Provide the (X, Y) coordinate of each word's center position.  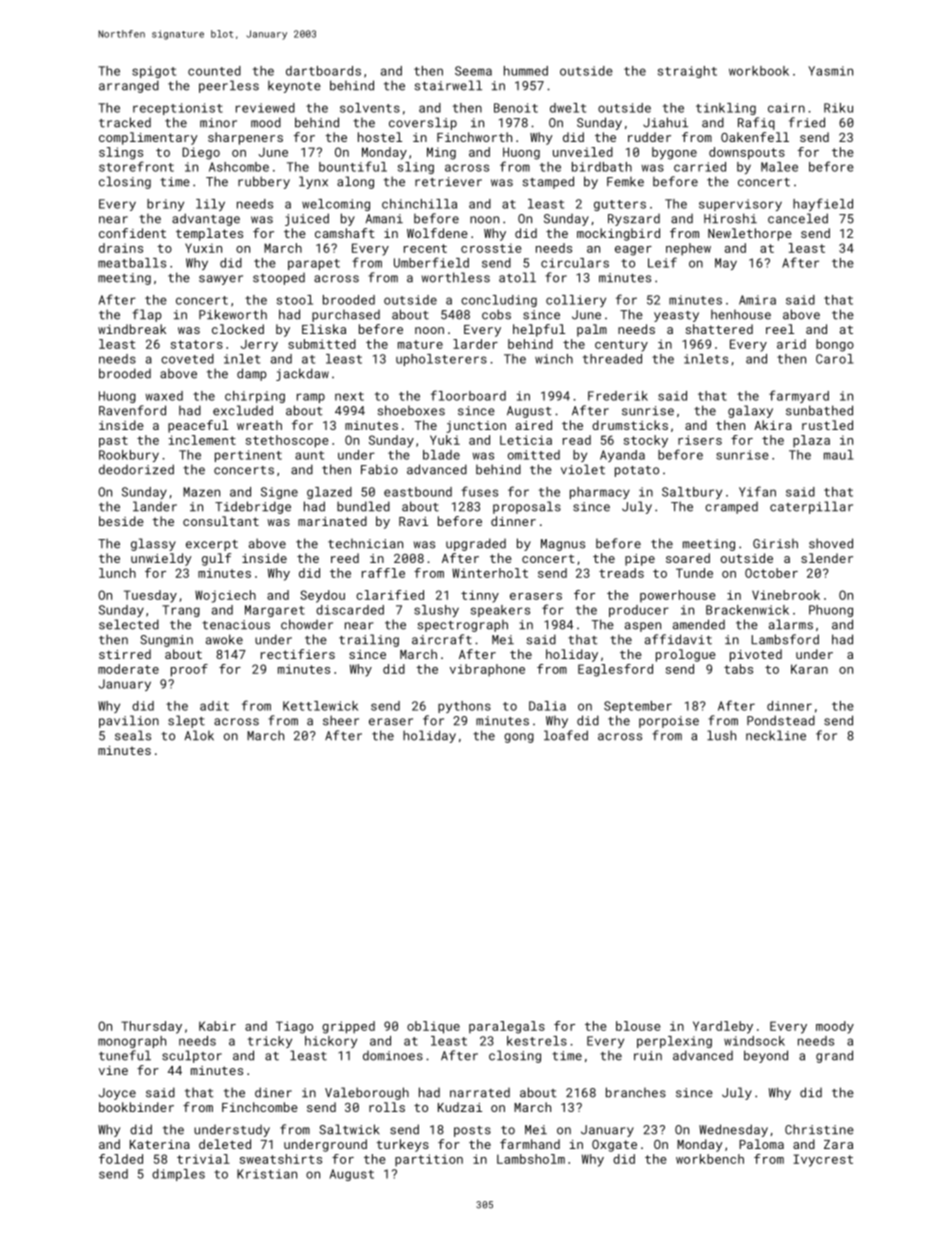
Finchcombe (260, 1107)
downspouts (747, 153)
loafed (566, 735)
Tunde (694, 573)
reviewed (265, 108)
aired (534, 425)
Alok (199, 735)
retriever (448, 182)
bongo (835, 345)
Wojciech (225, 596)
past (113, 442)
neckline (776, 735)
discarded (350, 610)
